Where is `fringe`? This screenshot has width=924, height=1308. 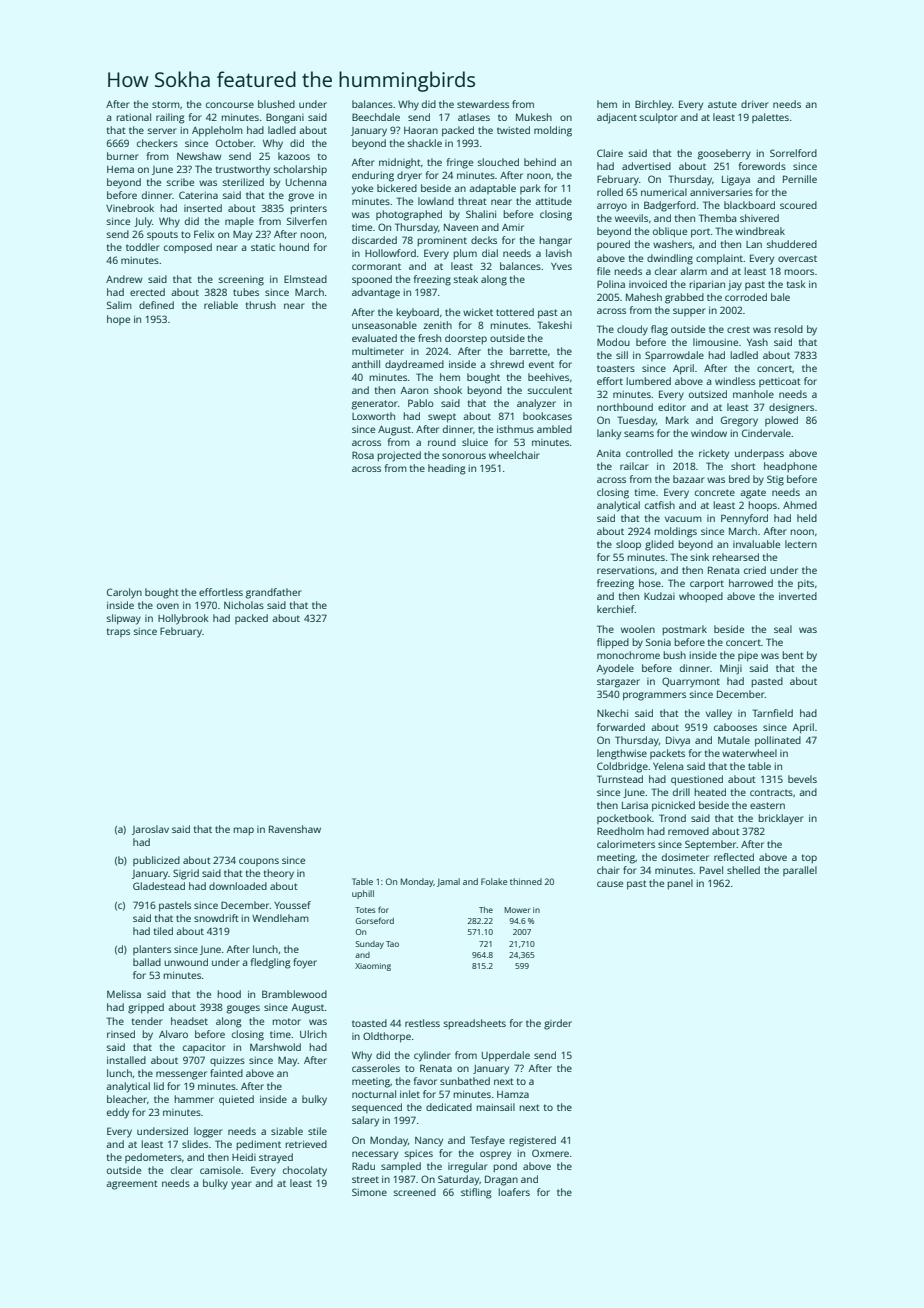
fringe is located at coordinates (460, 163).
